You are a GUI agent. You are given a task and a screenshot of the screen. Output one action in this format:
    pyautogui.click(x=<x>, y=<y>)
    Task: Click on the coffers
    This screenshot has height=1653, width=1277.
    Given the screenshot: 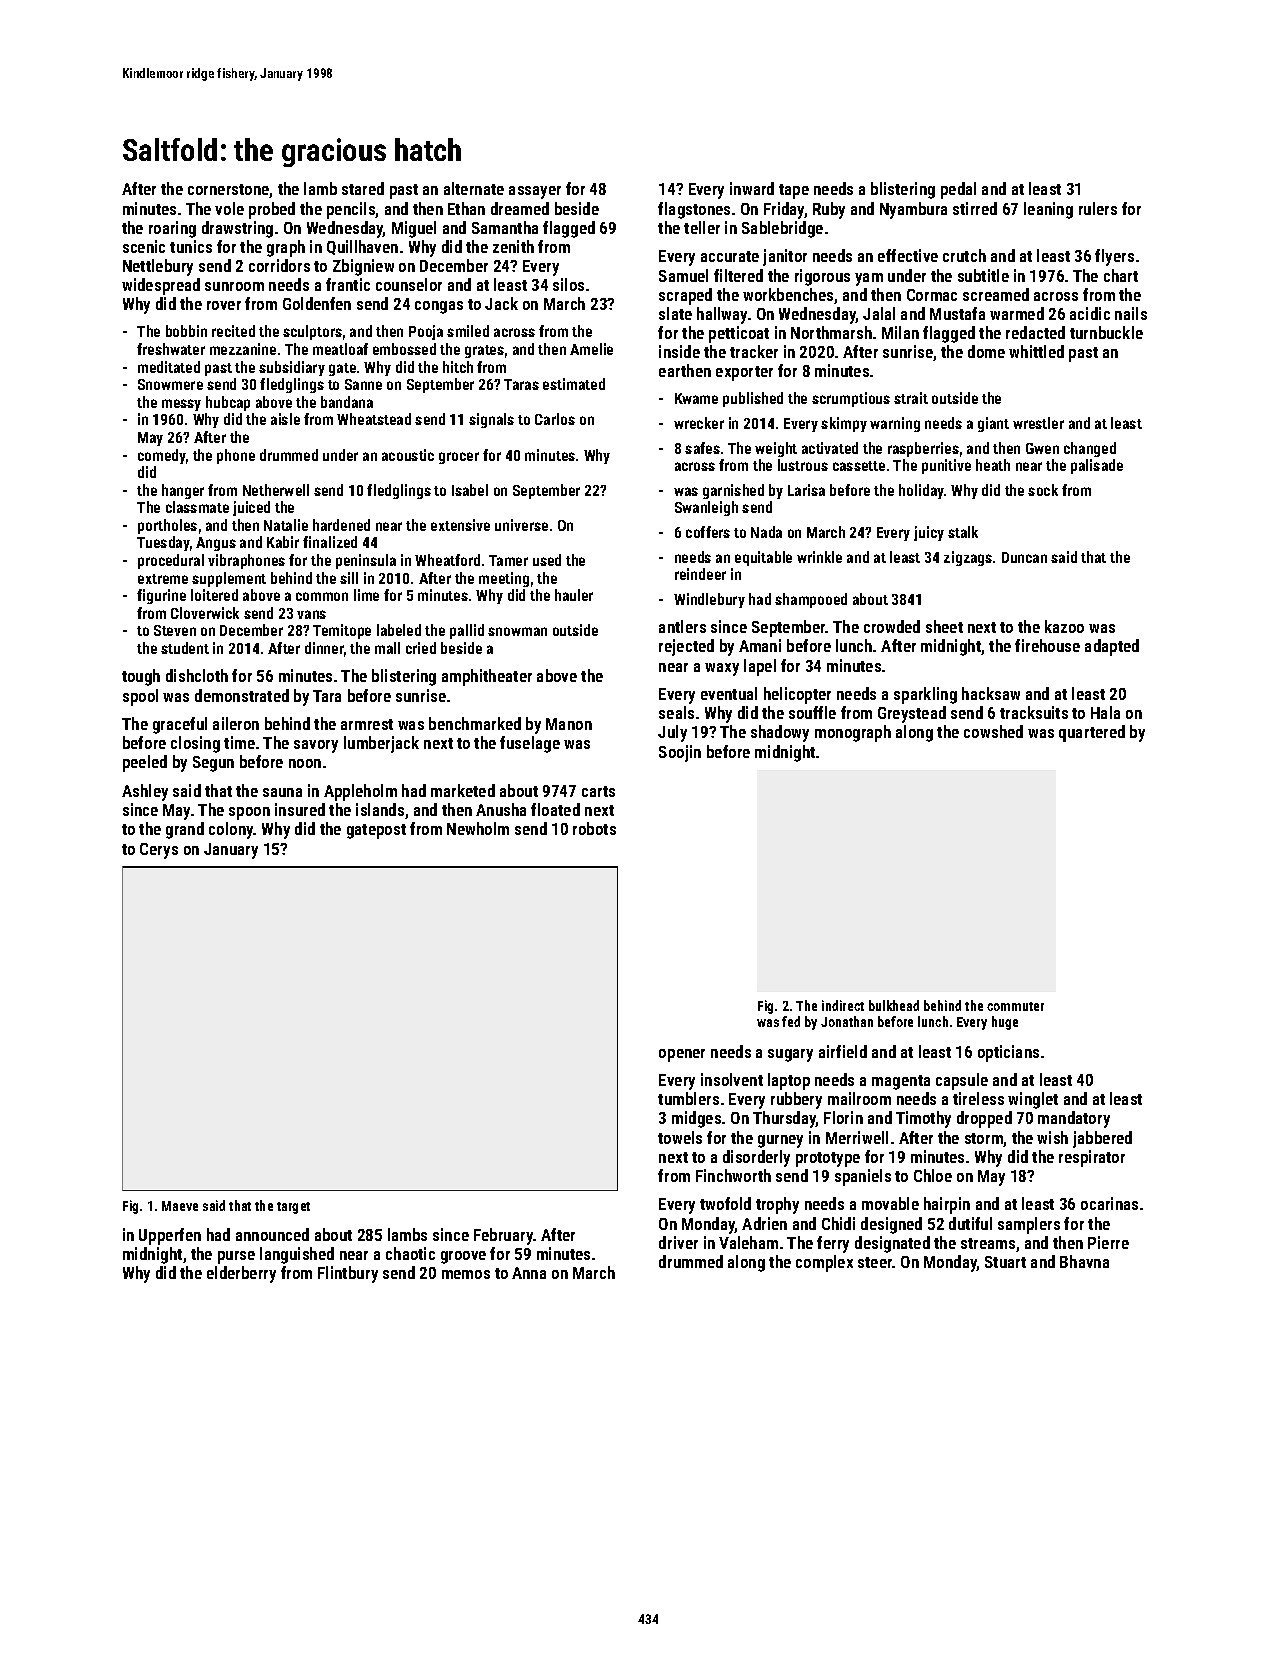 What is the action you would take?
    pyautogui.click(x=708, y=532)
